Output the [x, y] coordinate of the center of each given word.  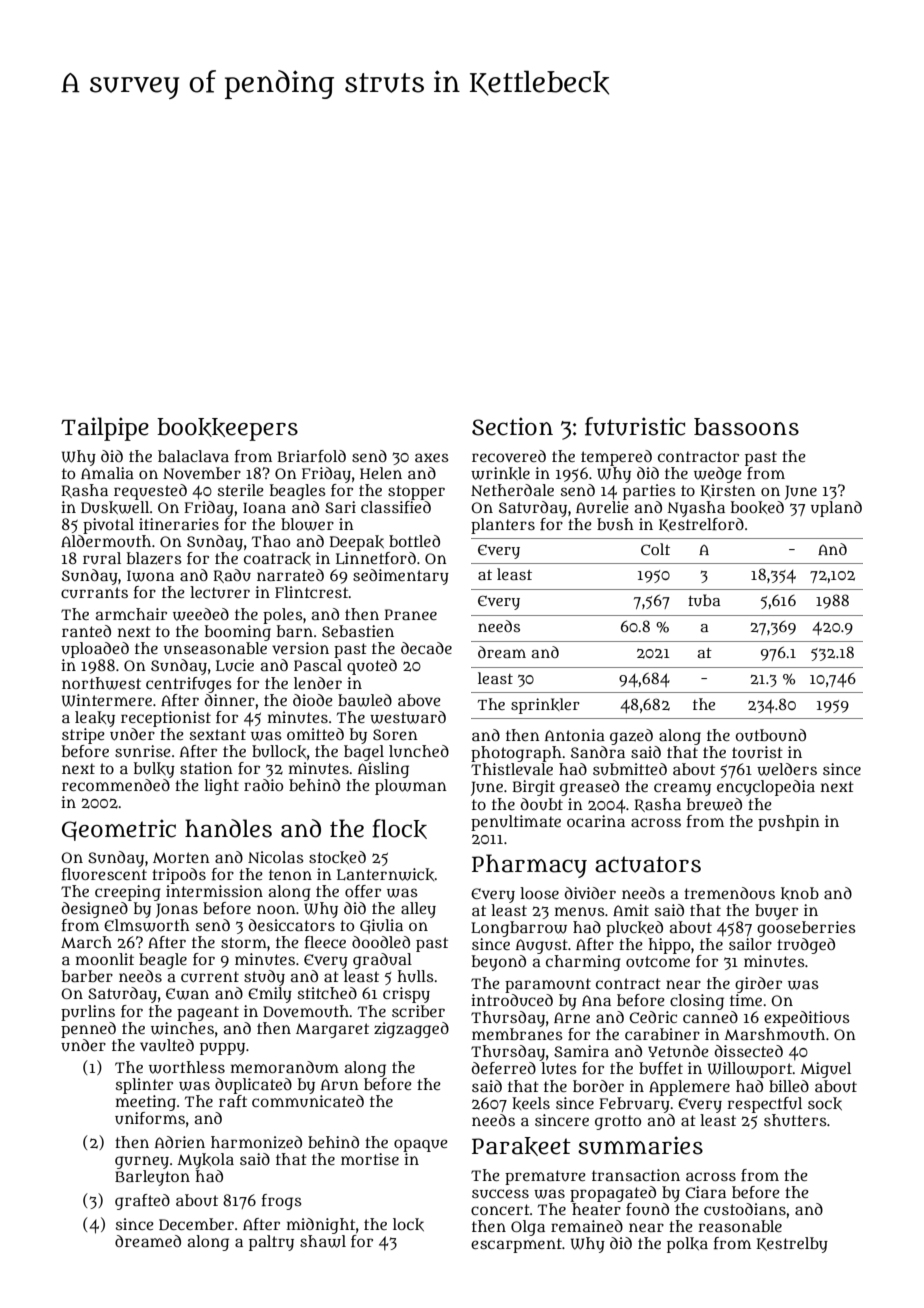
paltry [271, 1243]
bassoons [746, 427]
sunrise [143, 751]
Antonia [575, 735]
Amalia [107, 473]
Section [512, 426]
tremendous [729, 893]
